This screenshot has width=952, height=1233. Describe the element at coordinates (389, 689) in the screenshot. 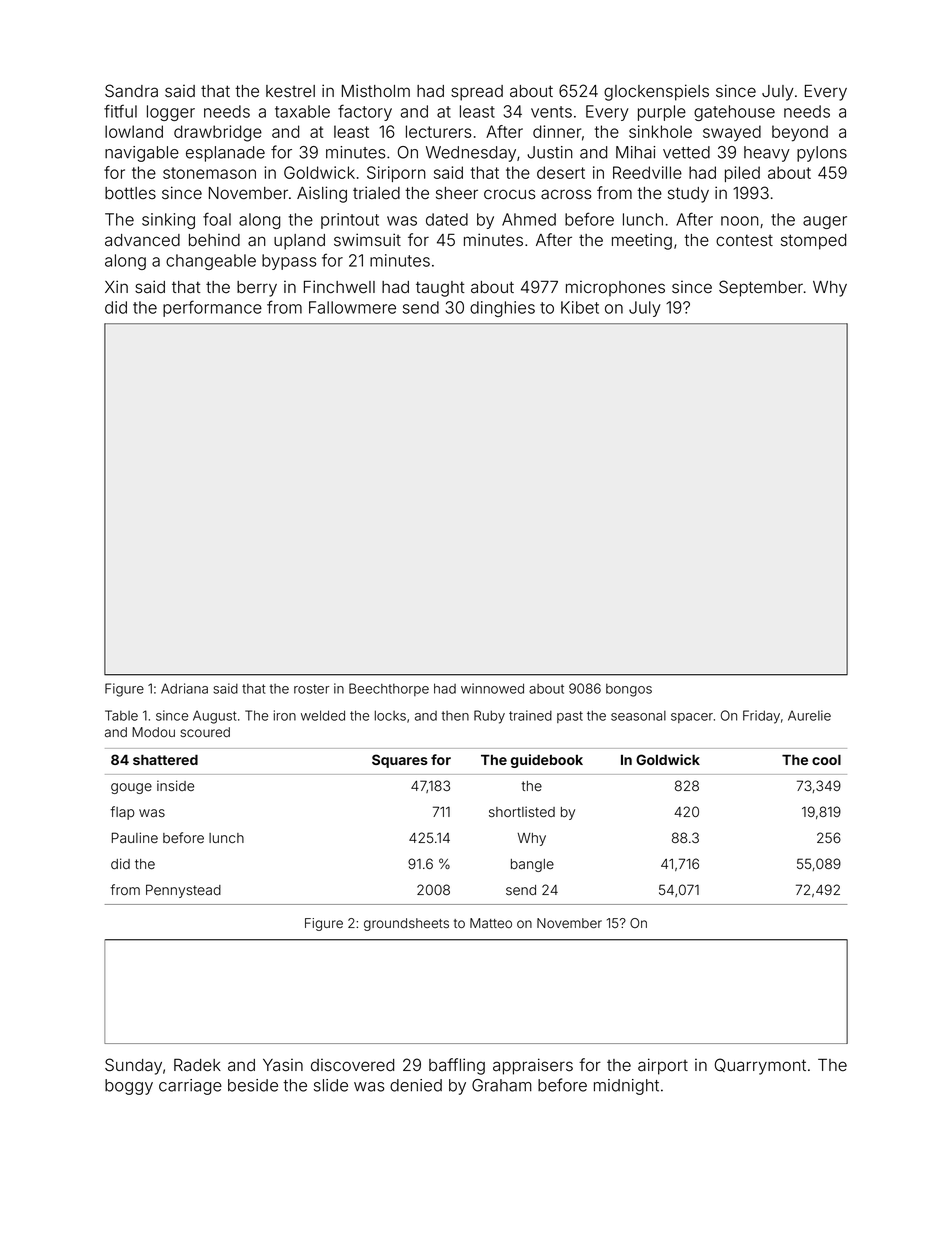

I see `Beechthorpe` at that location.
